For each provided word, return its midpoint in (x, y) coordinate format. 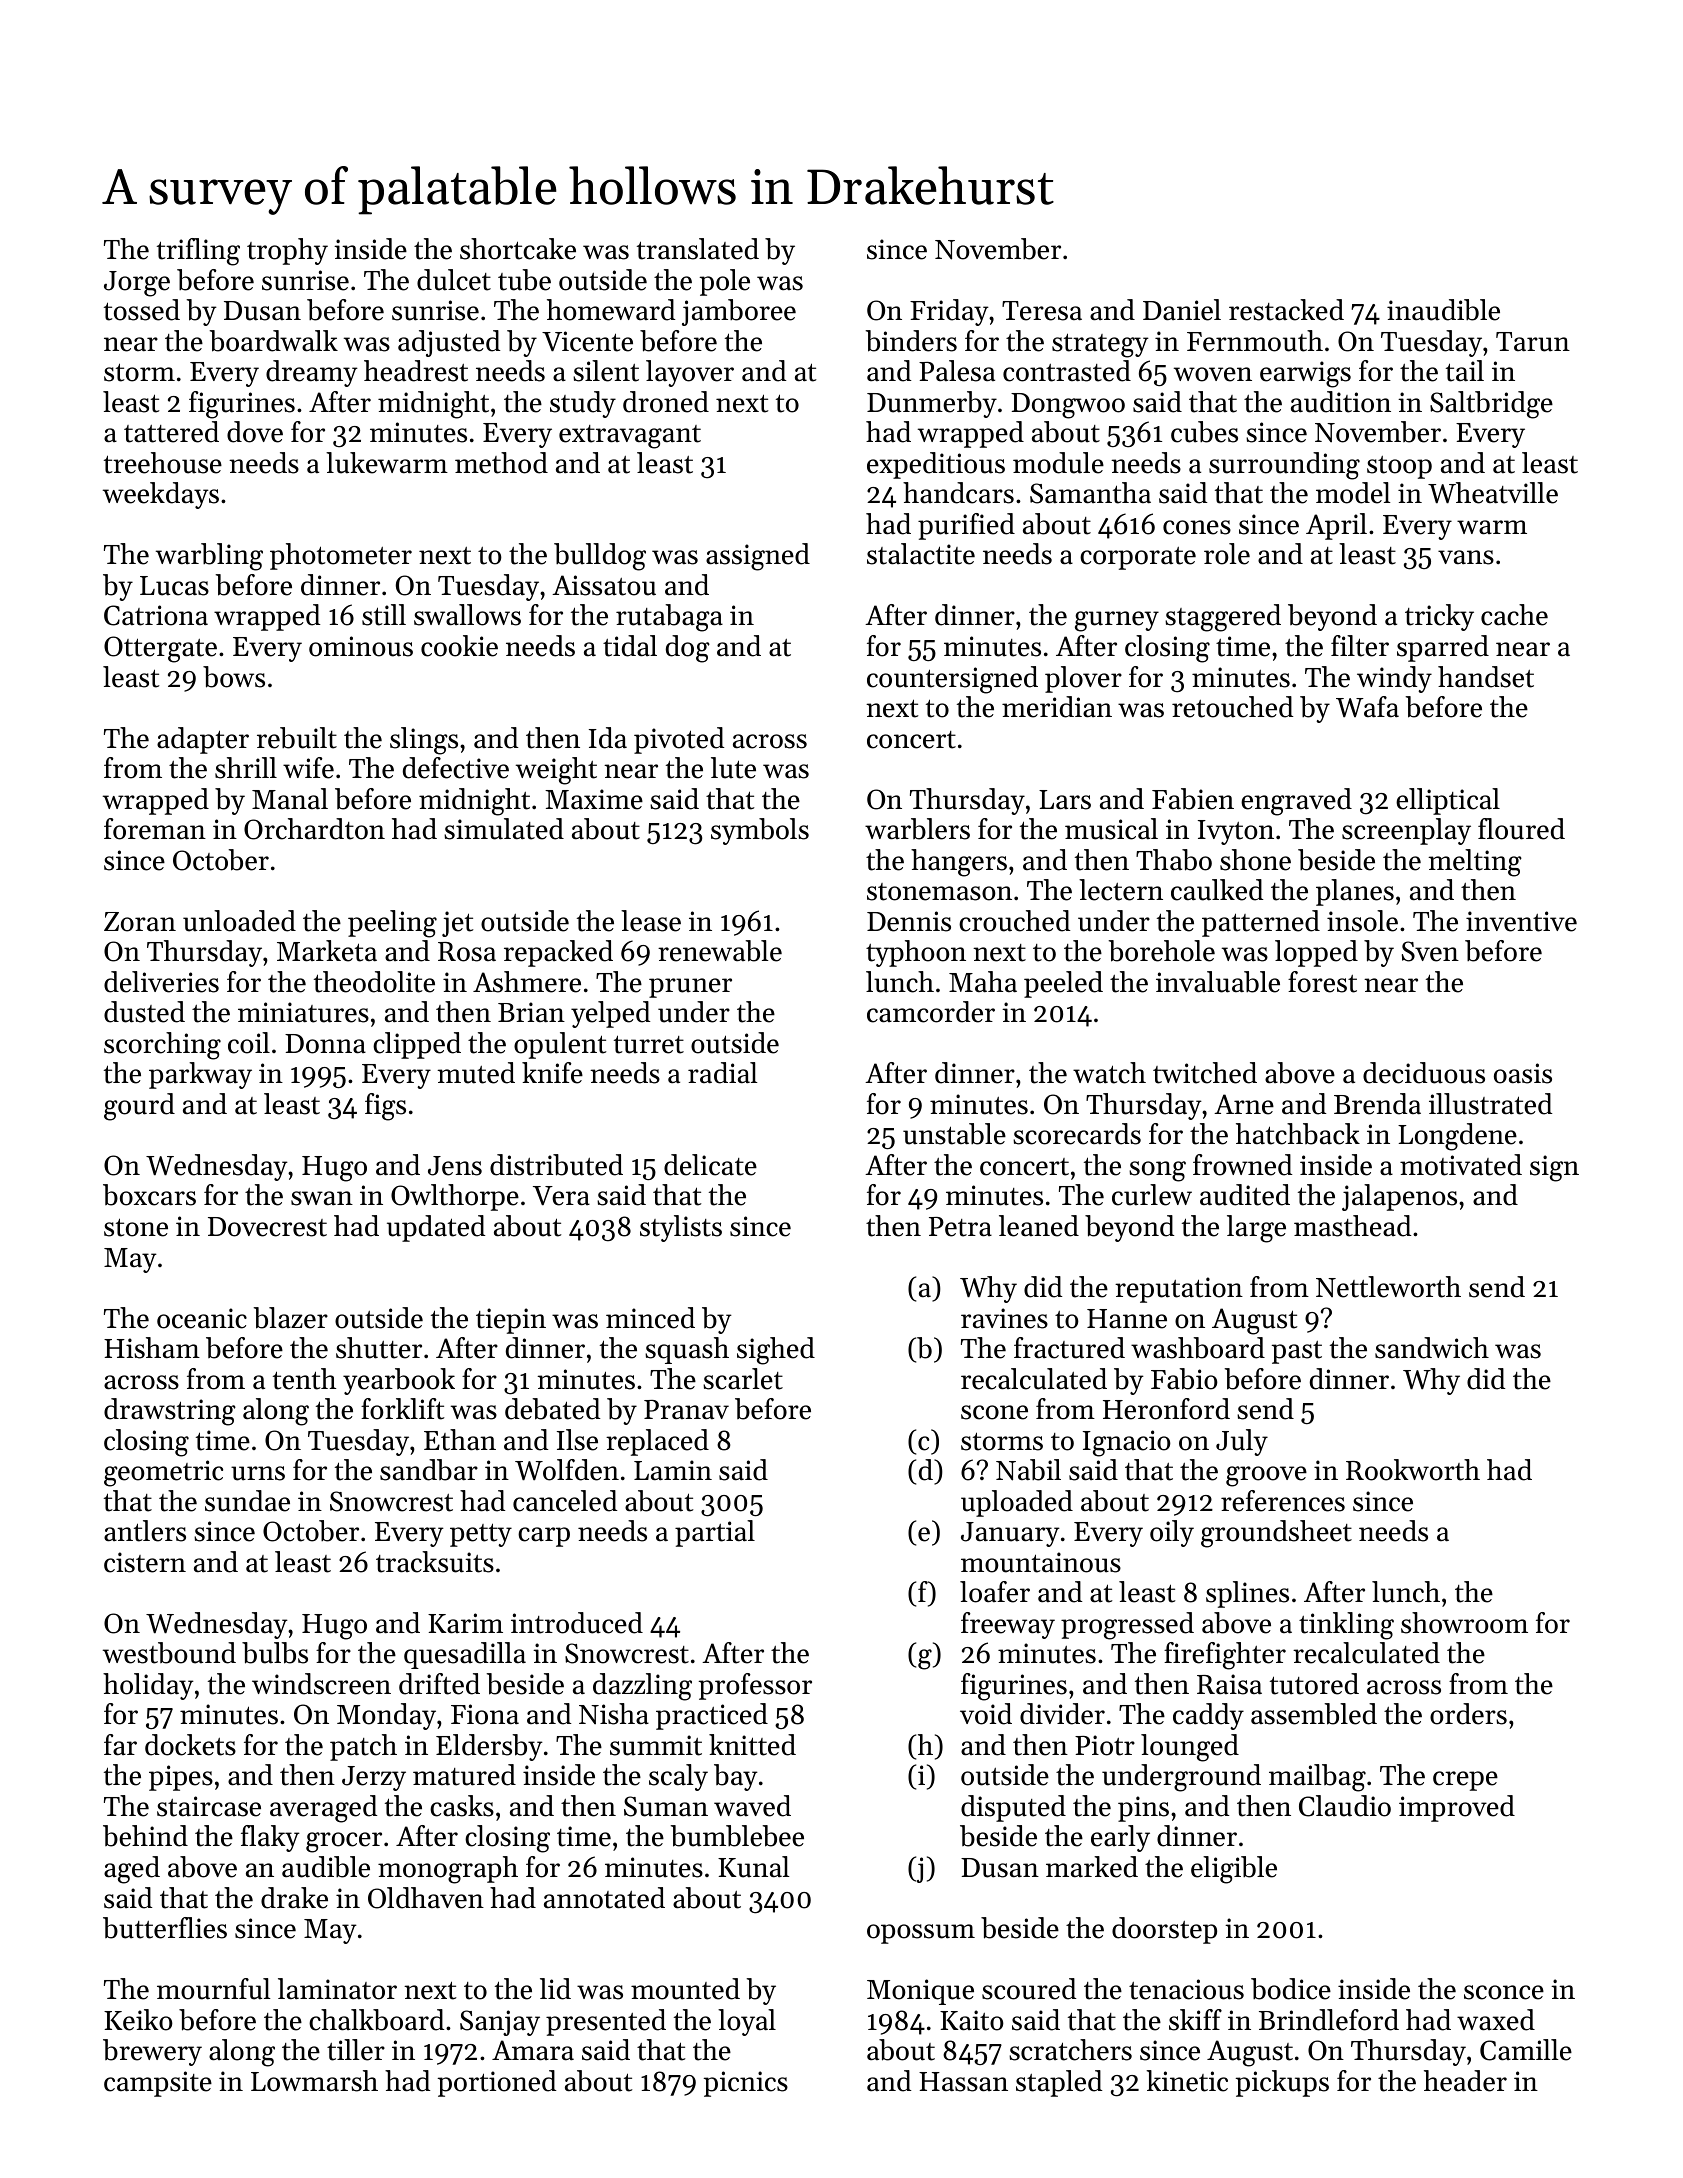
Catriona (156, 615)
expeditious (936, 465)
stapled (1059, 2083)
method (501, 463)
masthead (1352, 1226)
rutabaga (669, 618)
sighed (776, 1351)
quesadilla (465, 1655)
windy (1394, 679)
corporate (1138, 558)
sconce (1504, 1992)
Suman (666, 1806)
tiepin (511, 1321)
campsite (158, 2084)
